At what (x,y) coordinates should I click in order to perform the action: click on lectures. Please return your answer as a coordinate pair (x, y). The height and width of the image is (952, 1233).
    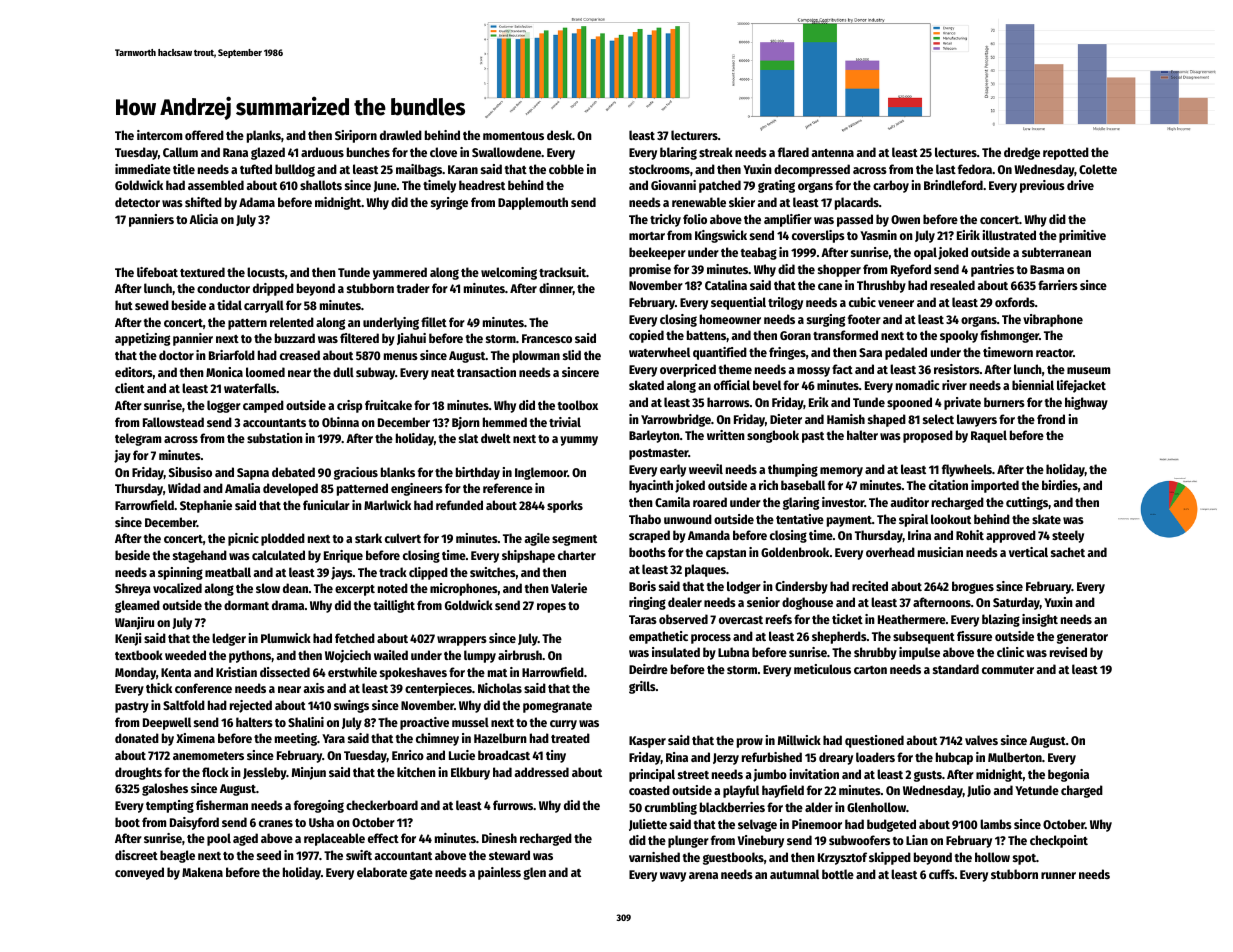
    Looking at the image, I should click on (956, 152).
